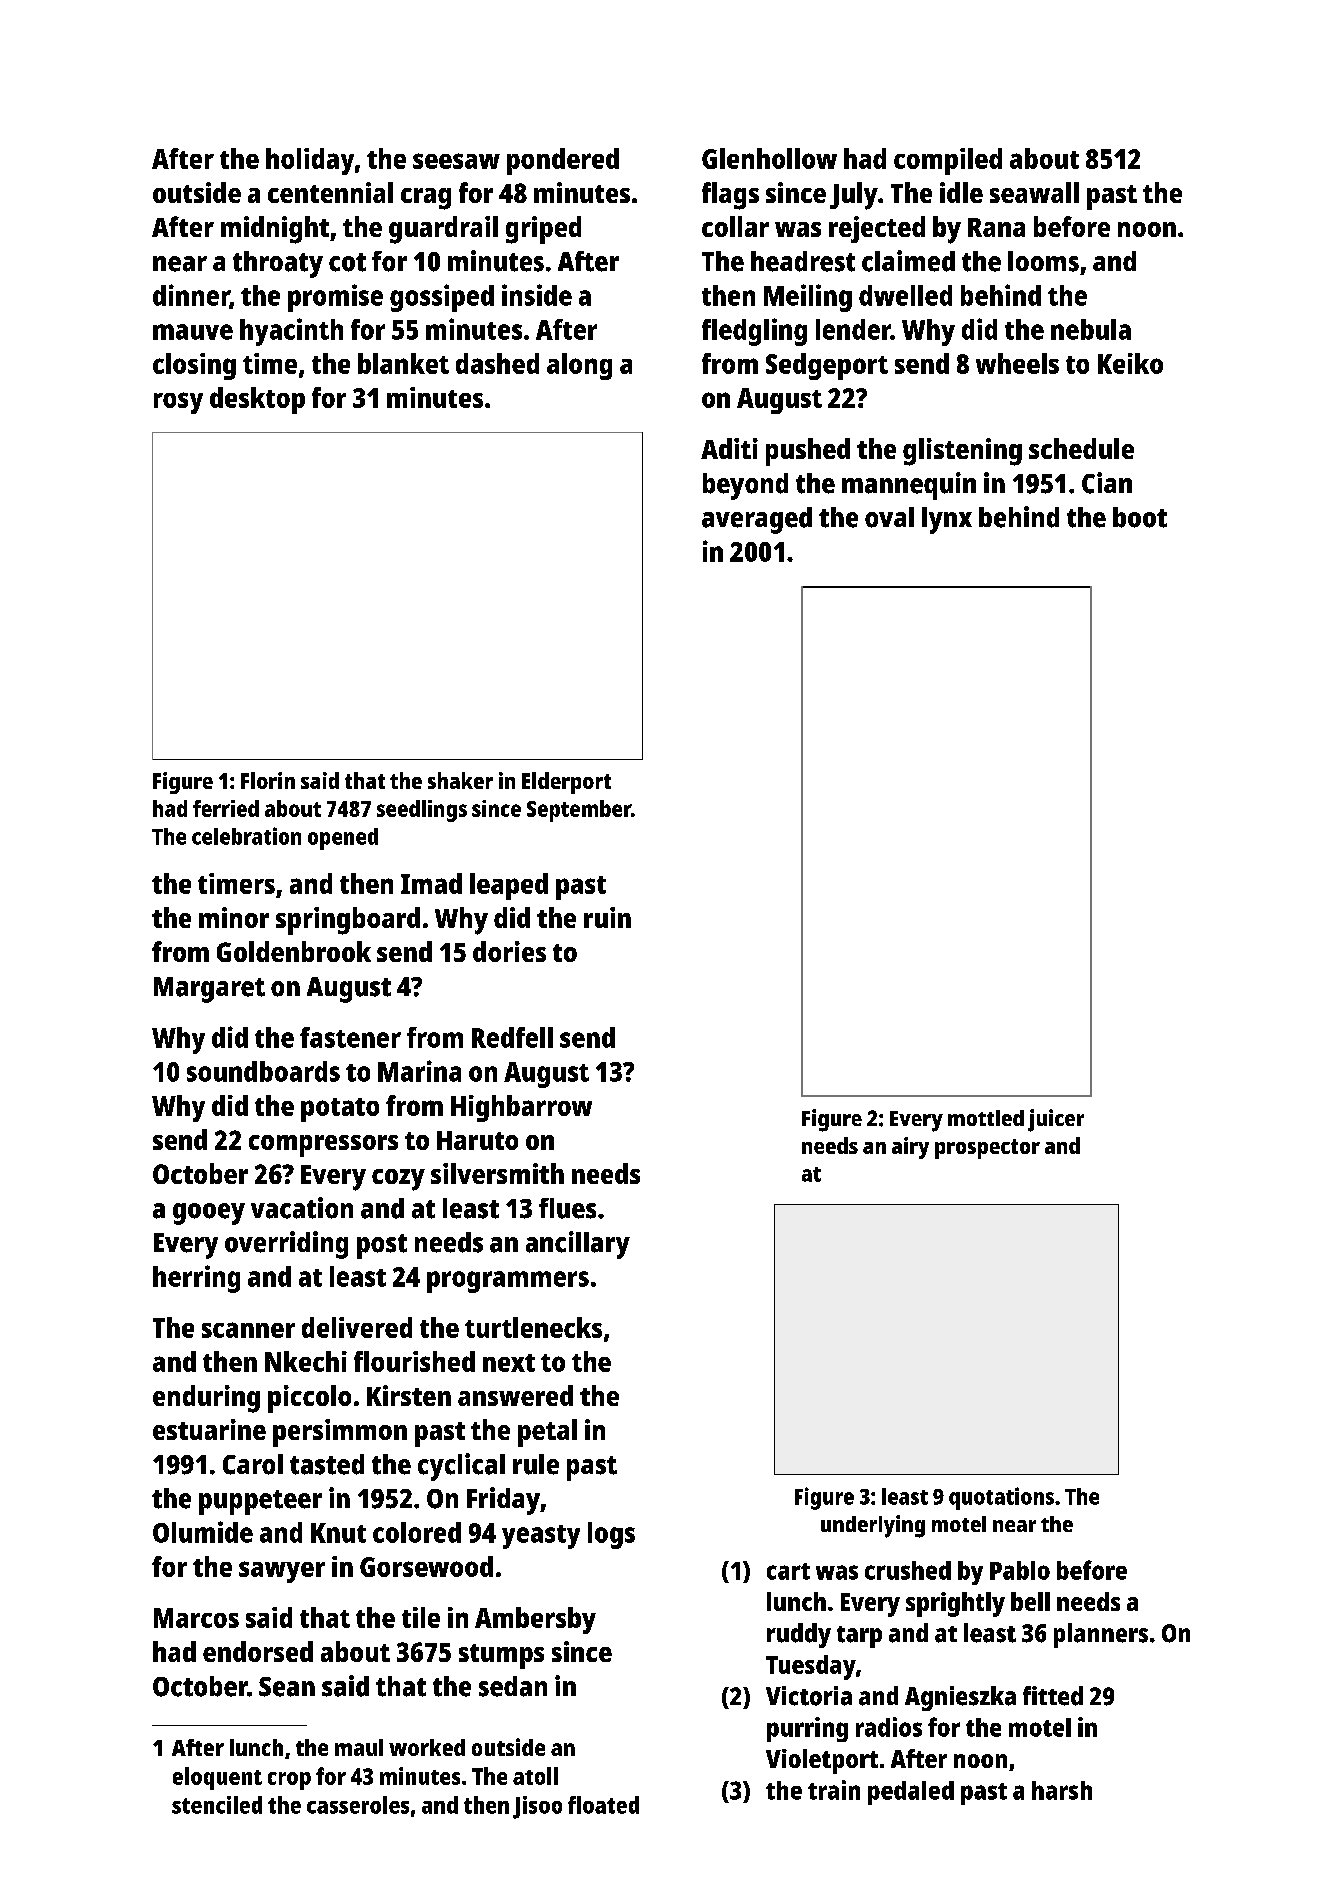  Describe the element at coordinates (547, 1433) in the screenshot. I see `petal` at that location.
